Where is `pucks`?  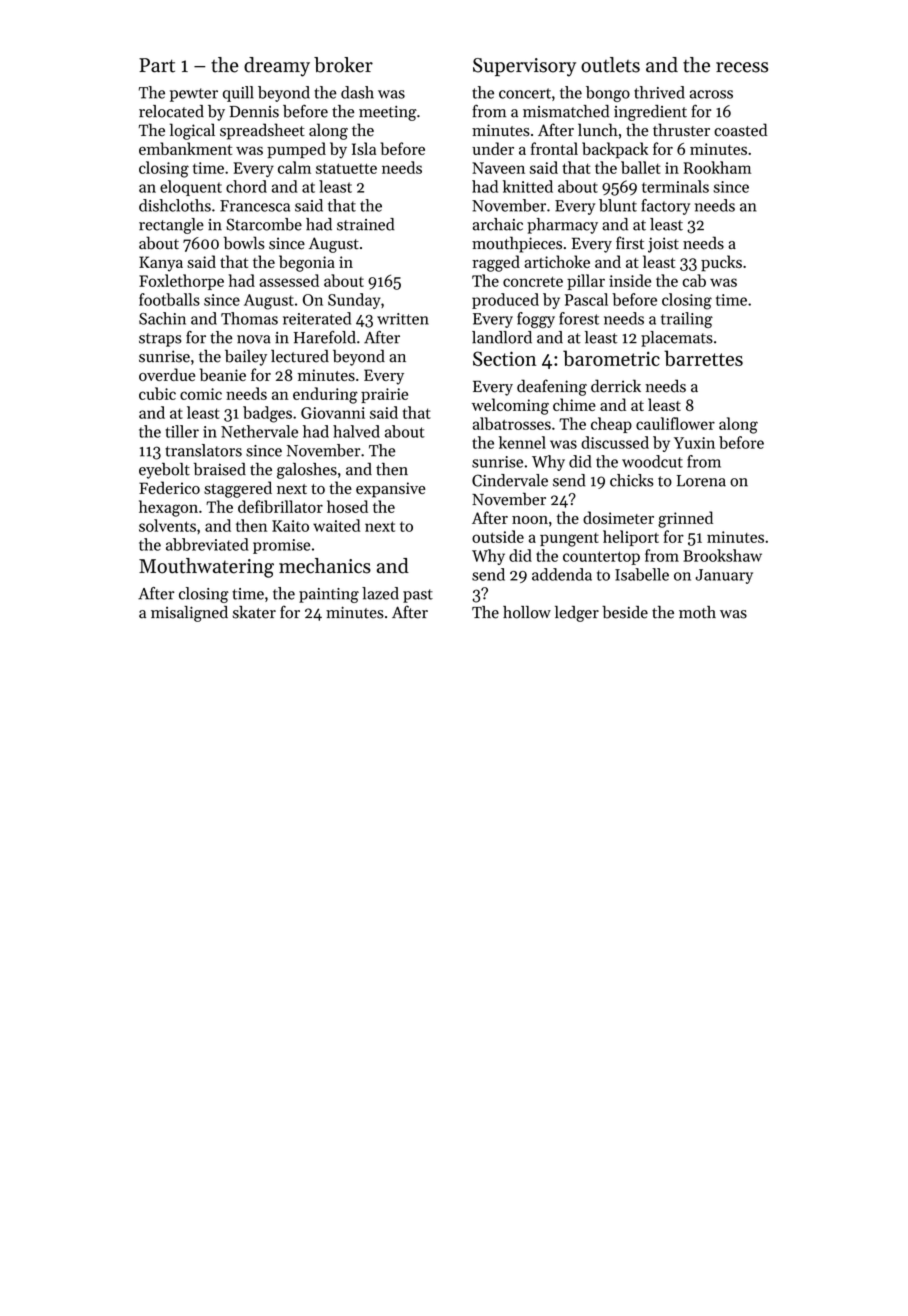 pucks is located at coordinates (721, 263).
